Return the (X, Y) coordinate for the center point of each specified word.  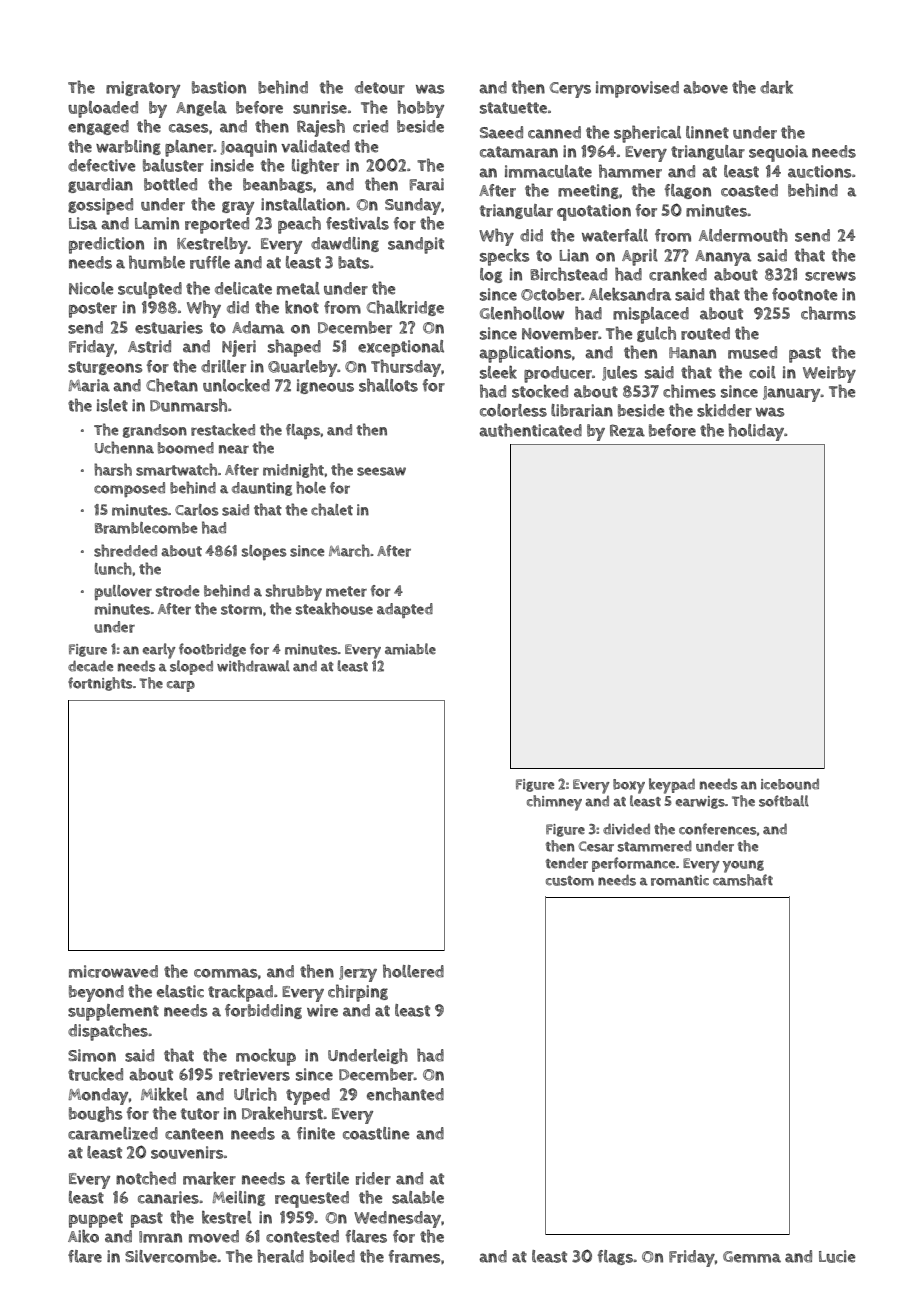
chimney (554, 803)
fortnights (100, 684)
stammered (655, 846)
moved (214, 1236)
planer (189, 148)
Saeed (501, 132)
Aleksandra (630, 294)
